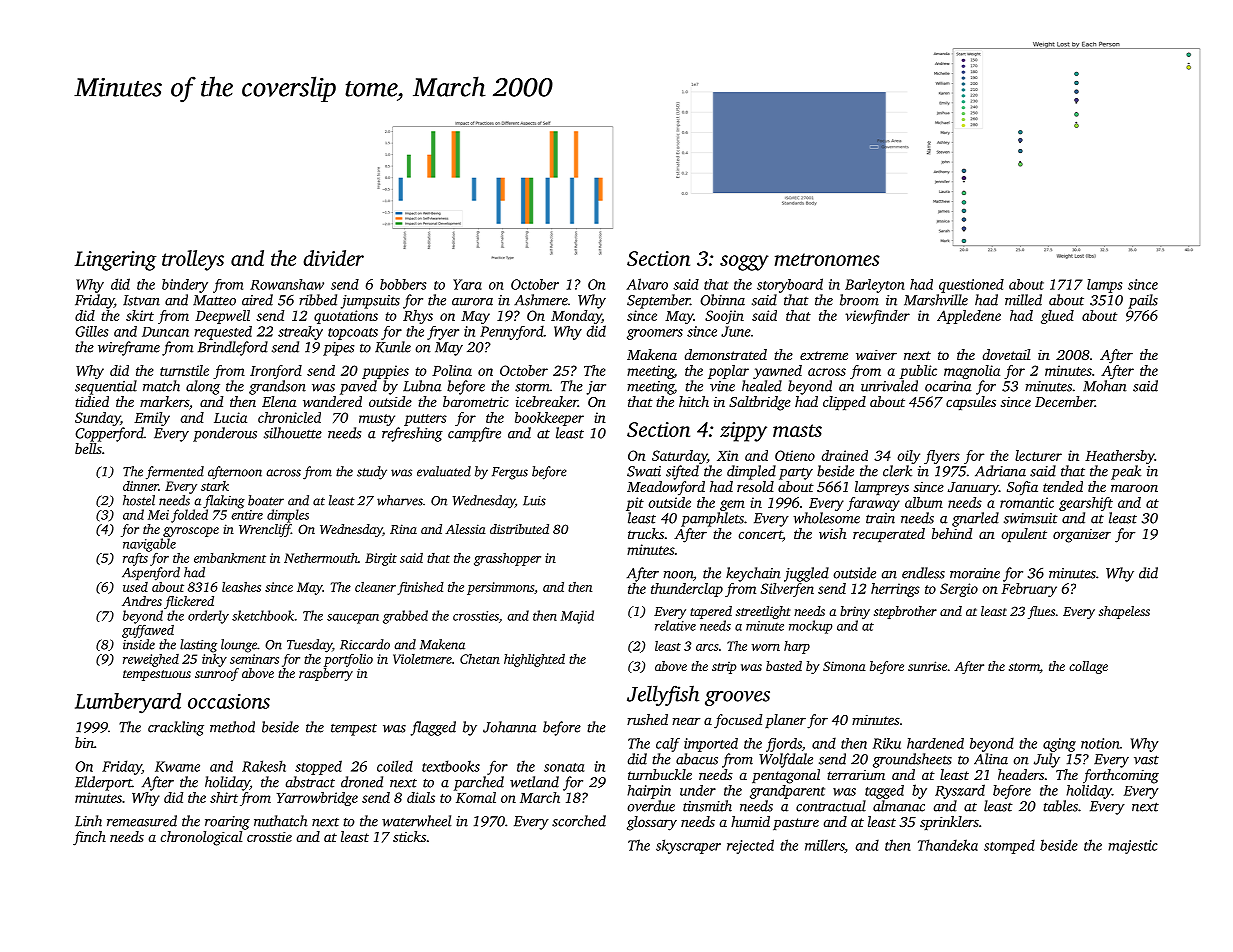  I want to click on ribbed, so click(318, 300).
